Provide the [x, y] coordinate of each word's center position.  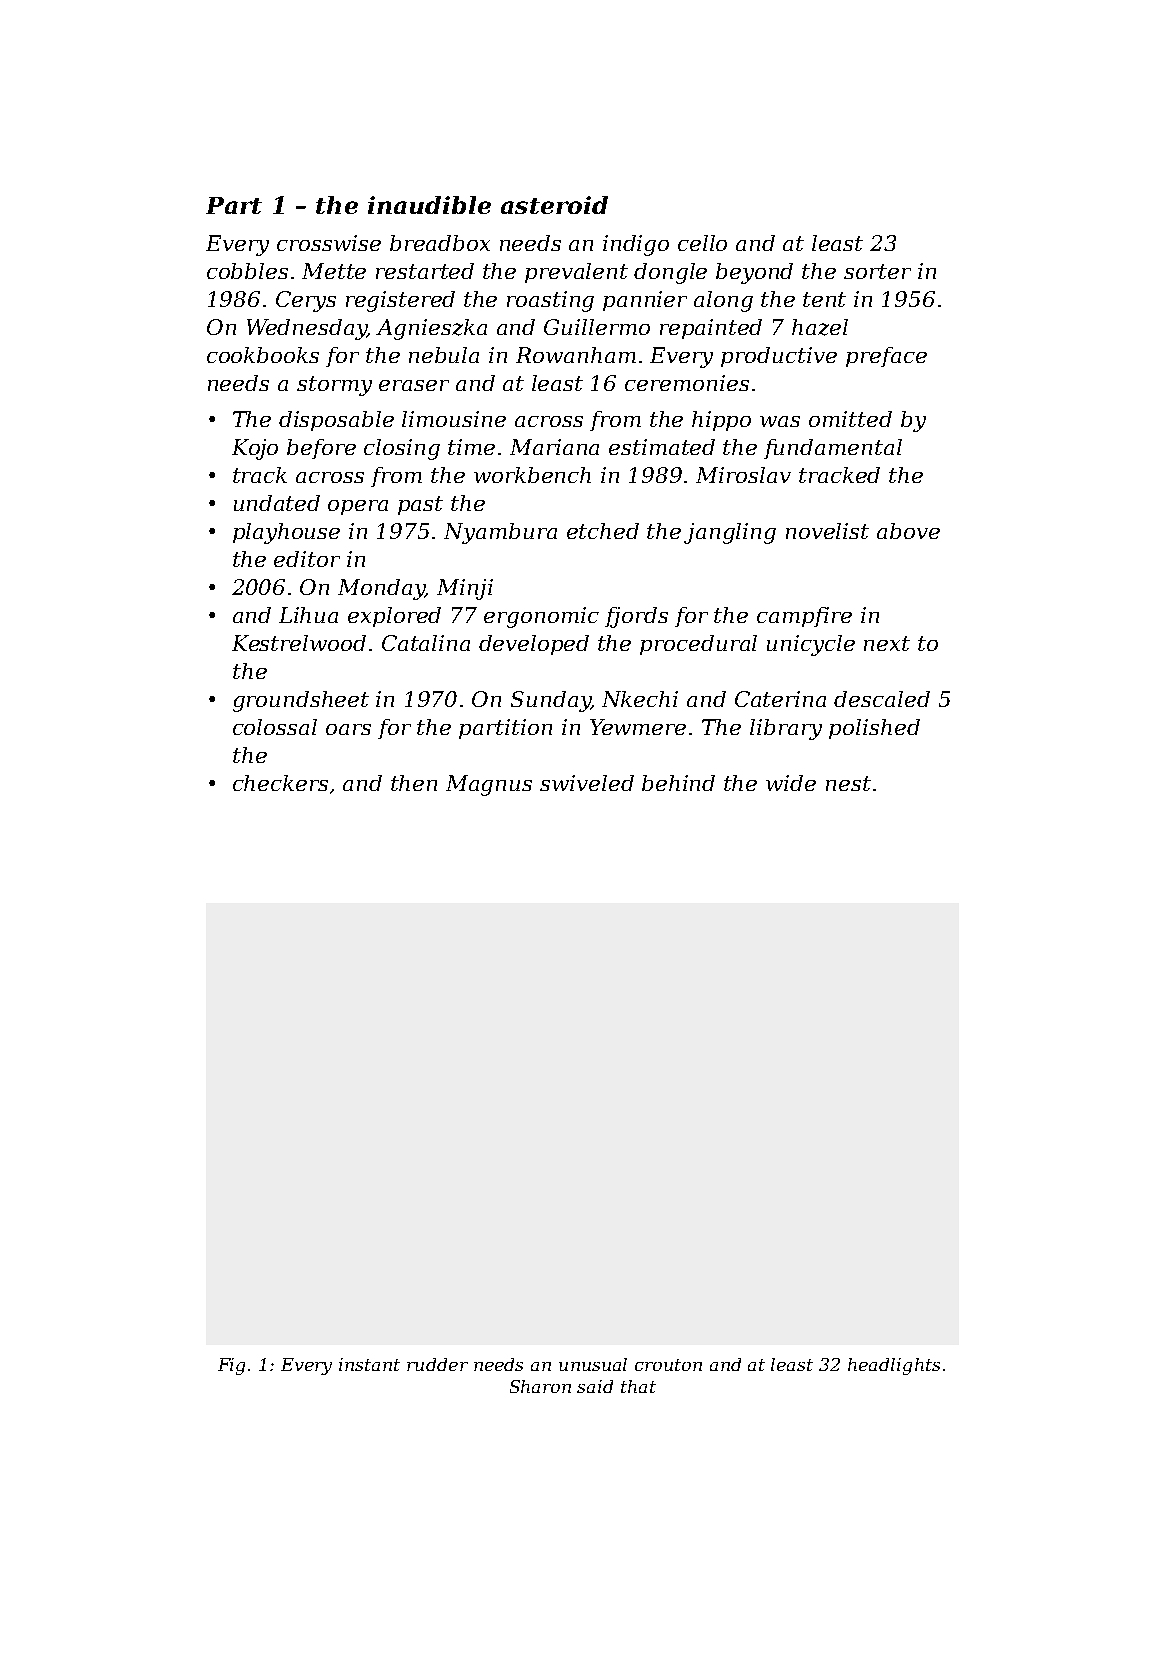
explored [394, 617]
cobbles [247, 271]
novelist [827, 531]
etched [603, 531]
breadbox [440, 243]
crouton [668, 1365]
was [780, 421]
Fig [231, 1366]
